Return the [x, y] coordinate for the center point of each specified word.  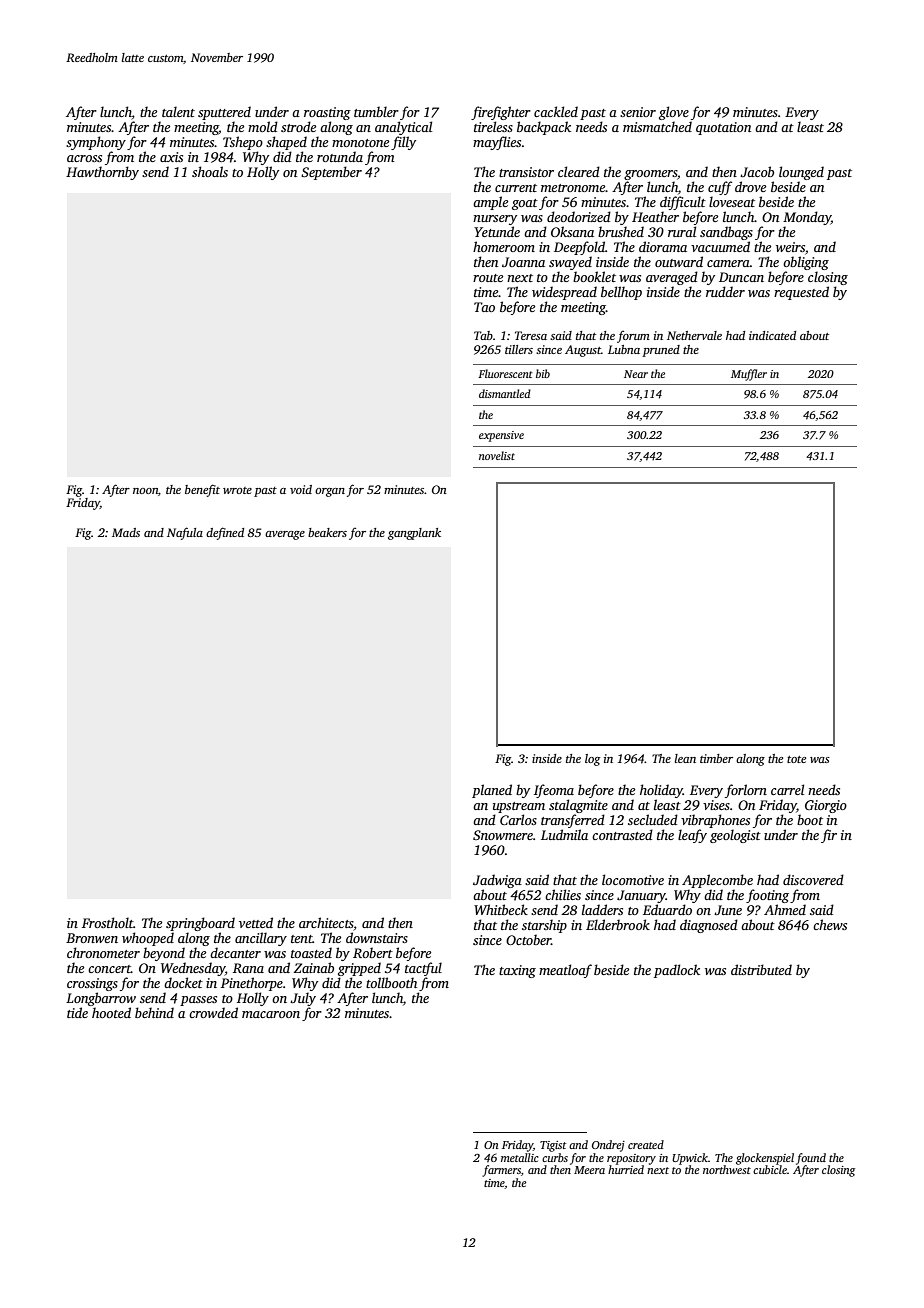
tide [77, 1012]
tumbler [376, 111]
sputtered [224, 113]
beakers [327, 532]
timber [716, 758]
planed [492, 791]
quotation [723, 128]
